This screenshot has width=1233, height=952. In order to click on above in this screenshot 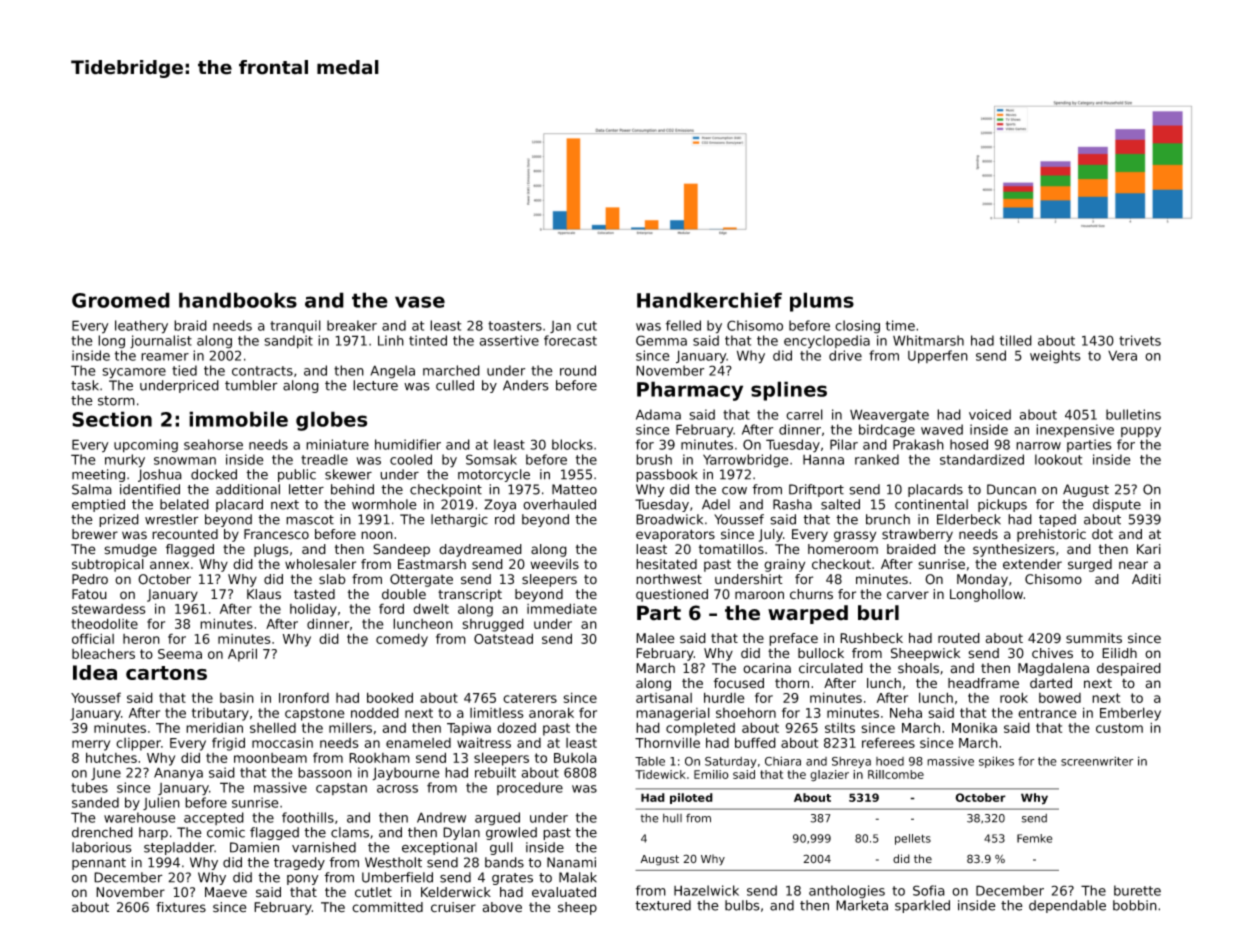, I will do `click(502, 907)`.
